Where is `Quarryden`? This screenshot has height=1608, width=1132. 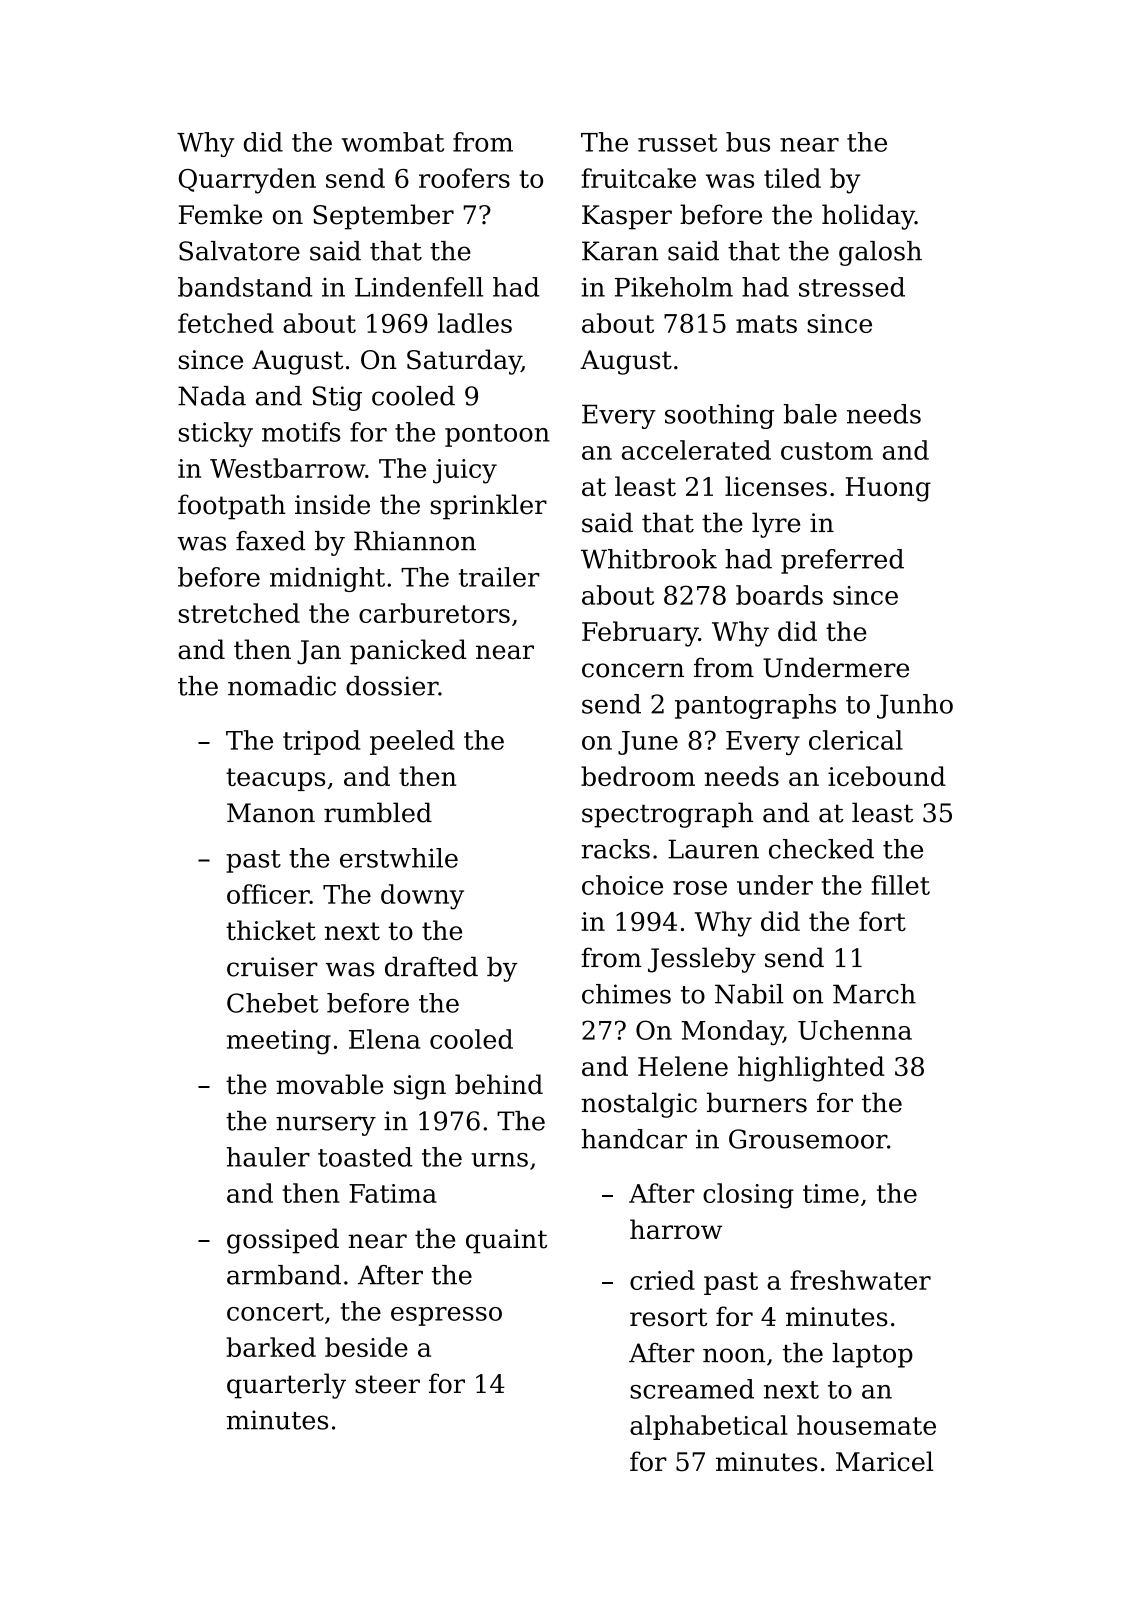
Quarryden is located at coordinates (247, 181).
